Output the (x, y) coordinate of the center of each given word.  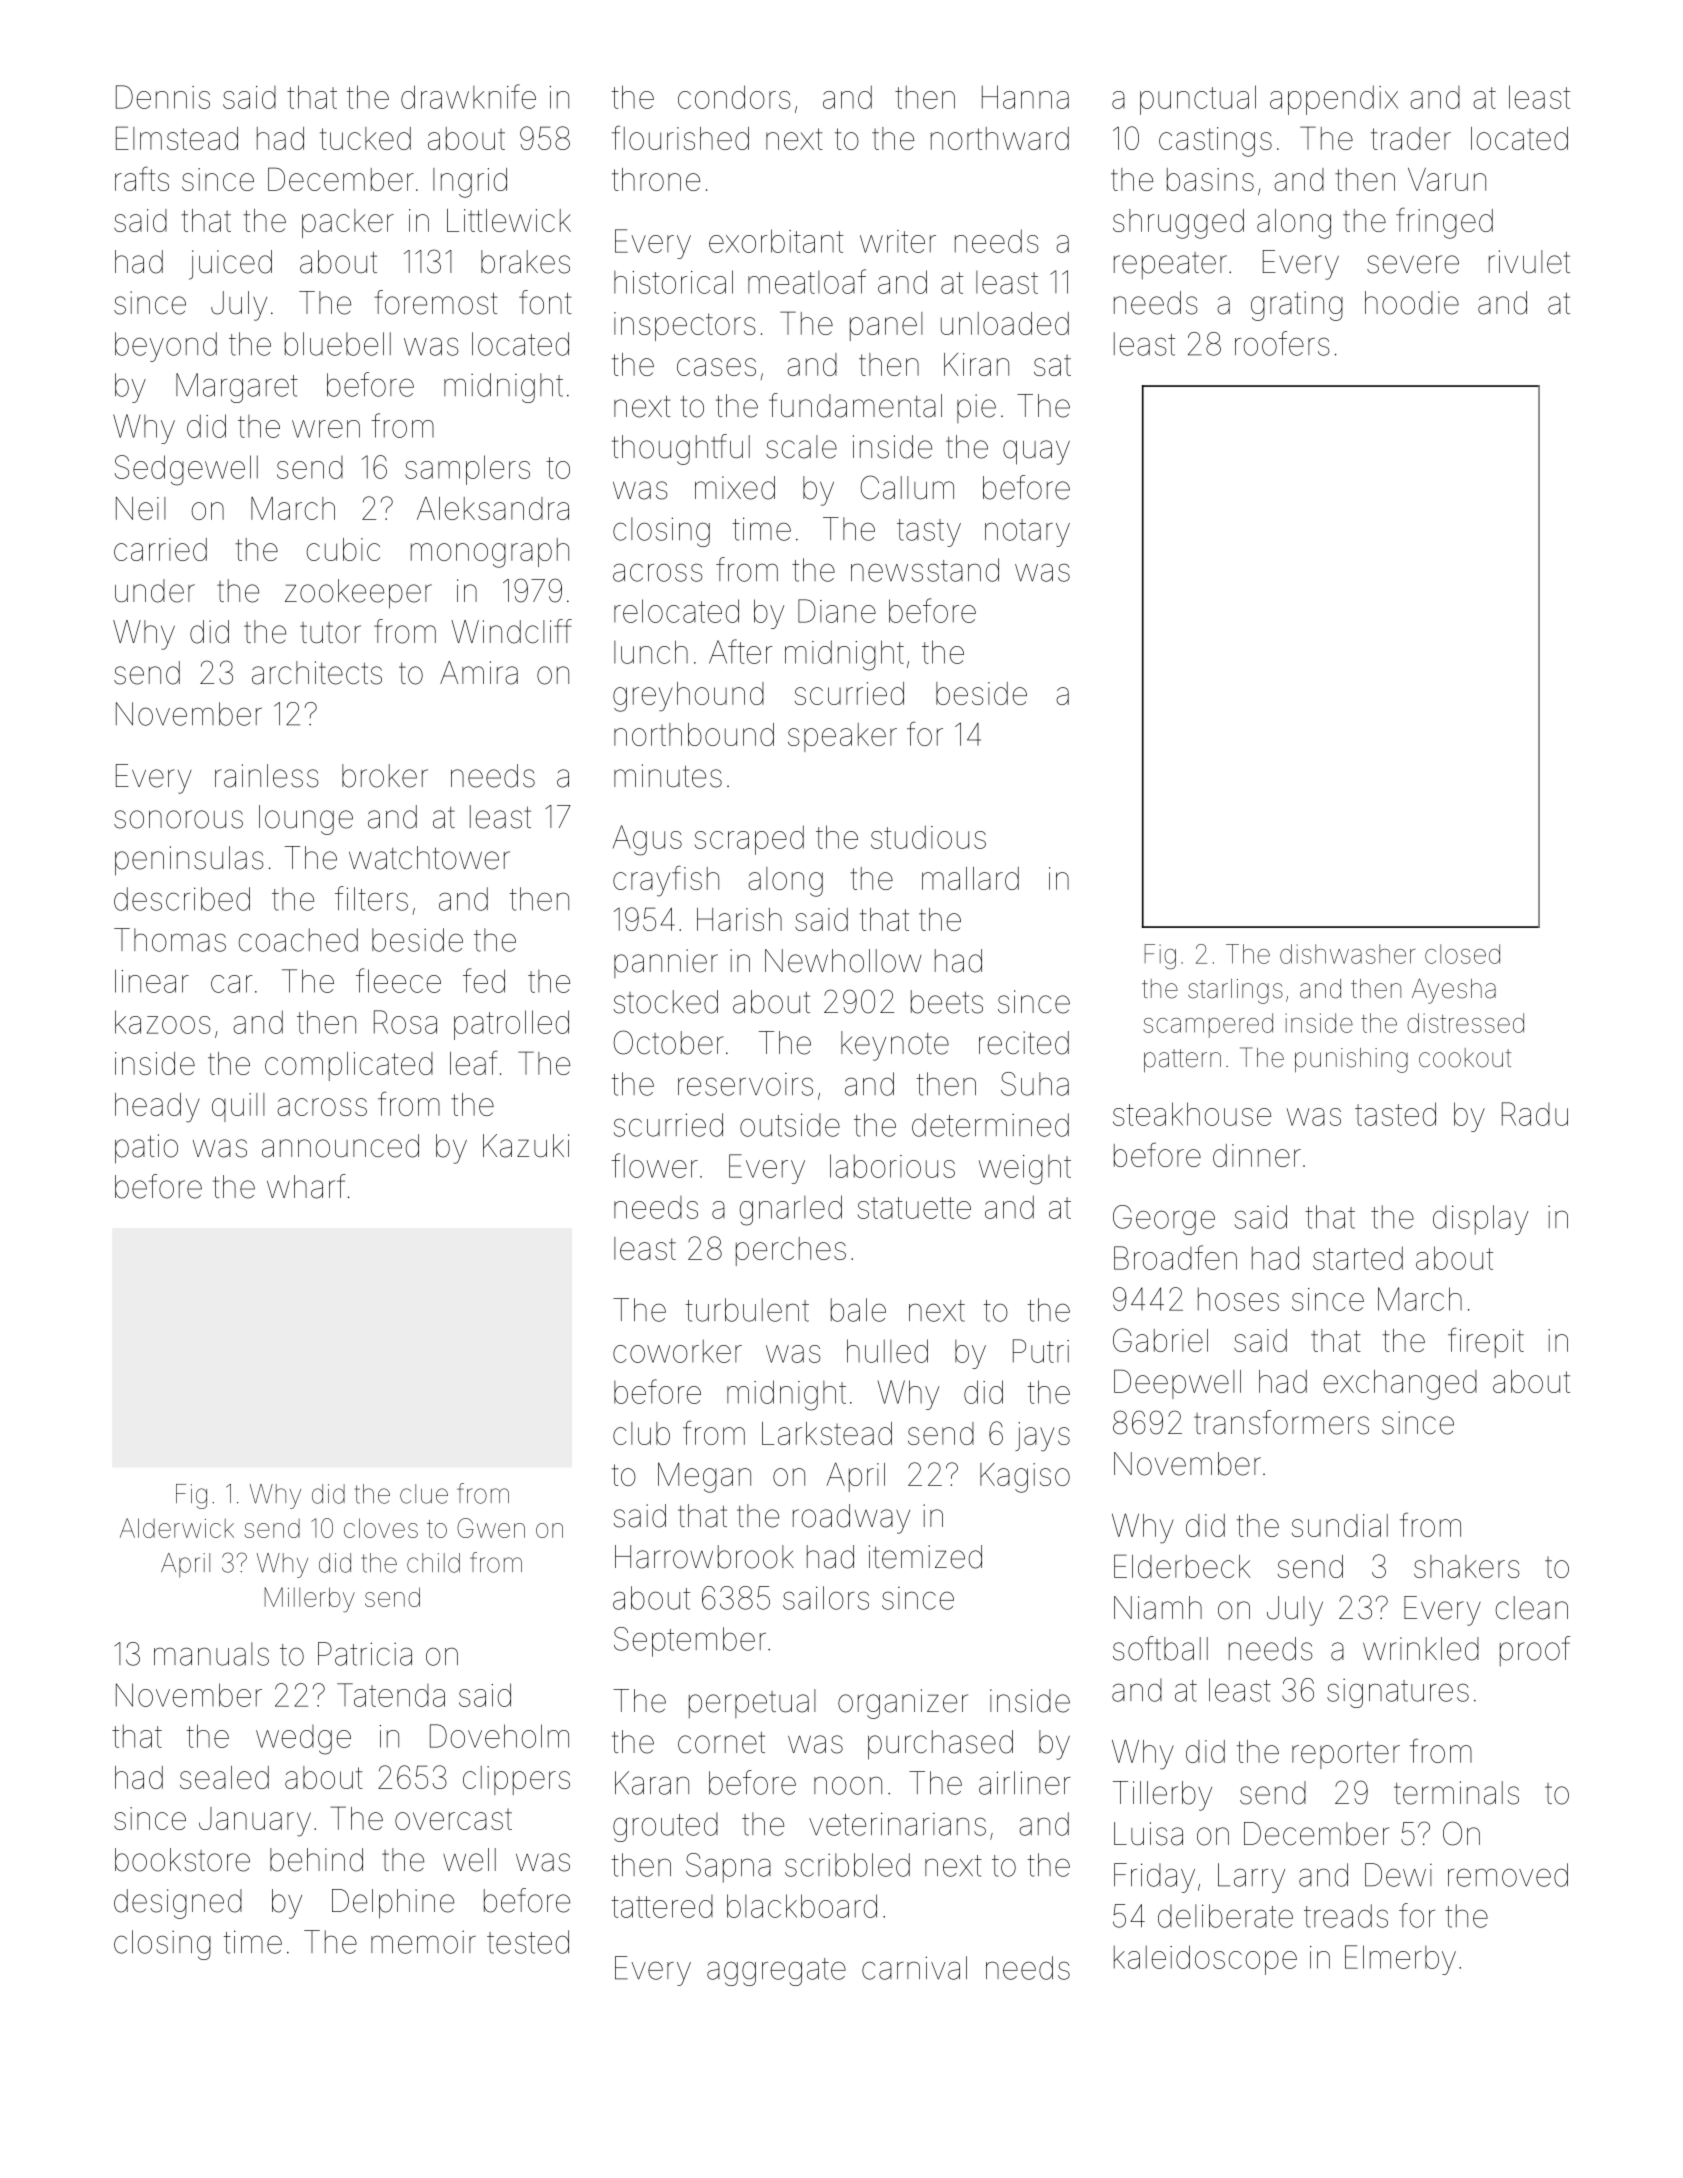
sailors (826, 1598)
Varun (1447, 179)
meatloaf (807, 281)
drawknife (468, 96)
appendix (1334, 100)
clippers (516, 1780)
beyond (166, 347)
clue (424, 1494)
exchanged (1400, 1385)
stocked (665, 1002)
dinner (1257, 1155)
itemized (925, 1557)
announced (340, 1146)
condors (734, 97)
